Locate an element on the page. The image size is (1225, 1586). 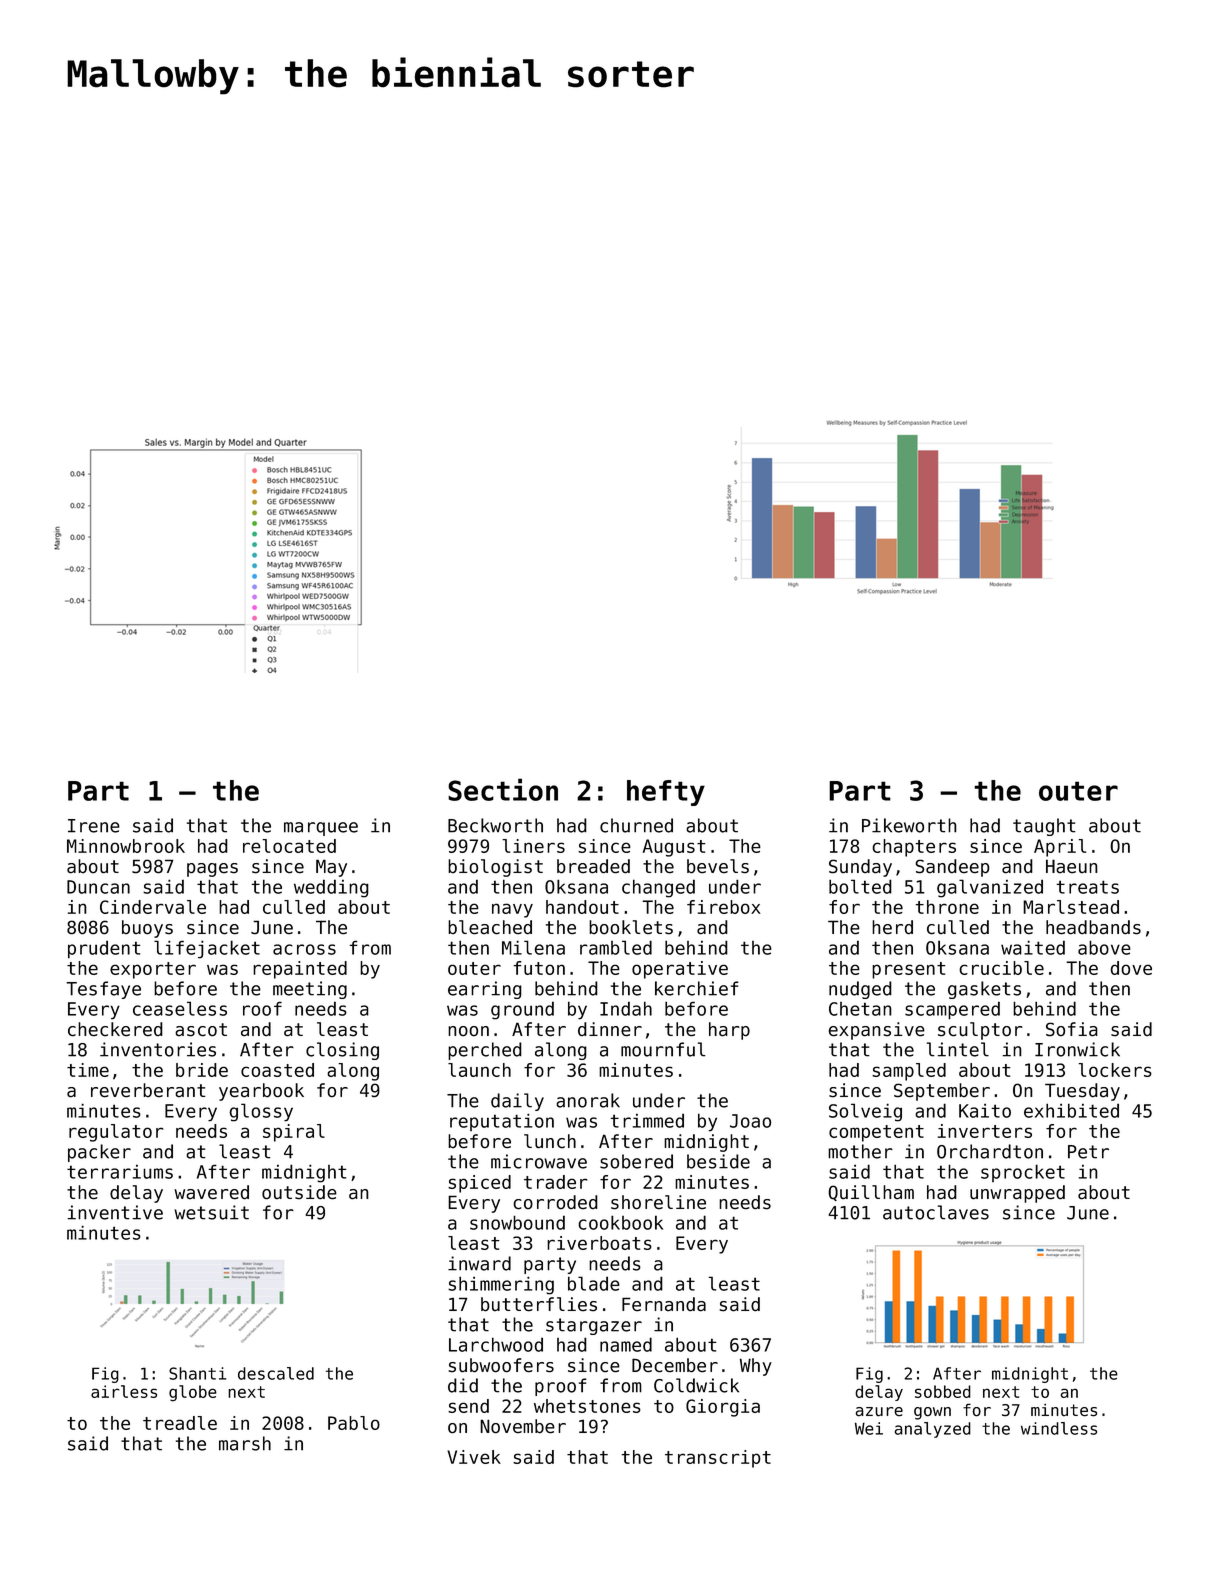
taught is located at coordinates (1044, 827).
